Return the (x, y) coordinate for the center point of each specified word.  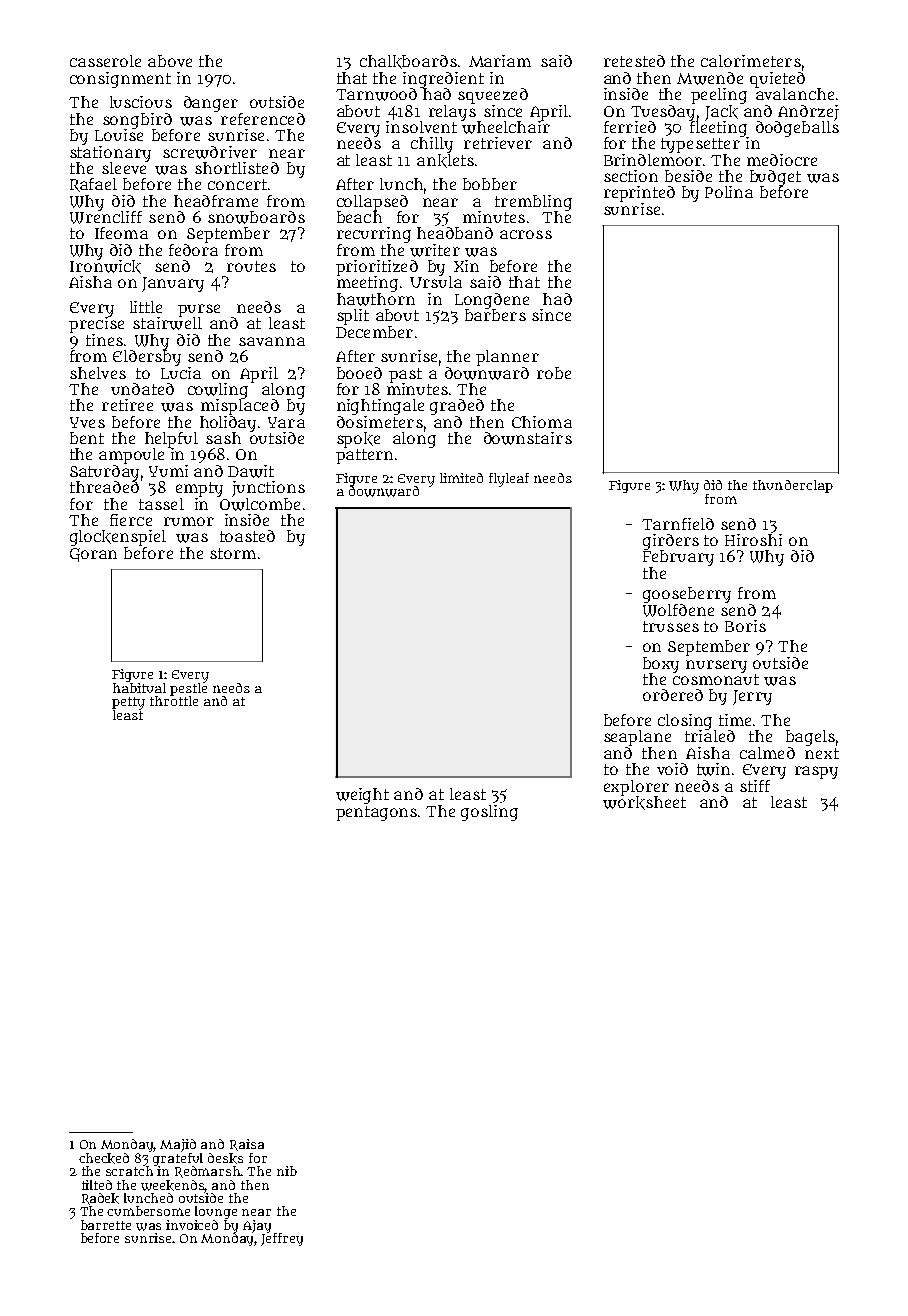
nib (287, 1171)
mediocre (782, 160)
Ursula (436, 282)
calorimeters (751, 61)
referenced (263, 119)
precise (96, 325)
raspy (816, 772)
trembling (533, 203)
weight (362, 796)
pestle (188, 689)
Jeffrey (282, 1239)
